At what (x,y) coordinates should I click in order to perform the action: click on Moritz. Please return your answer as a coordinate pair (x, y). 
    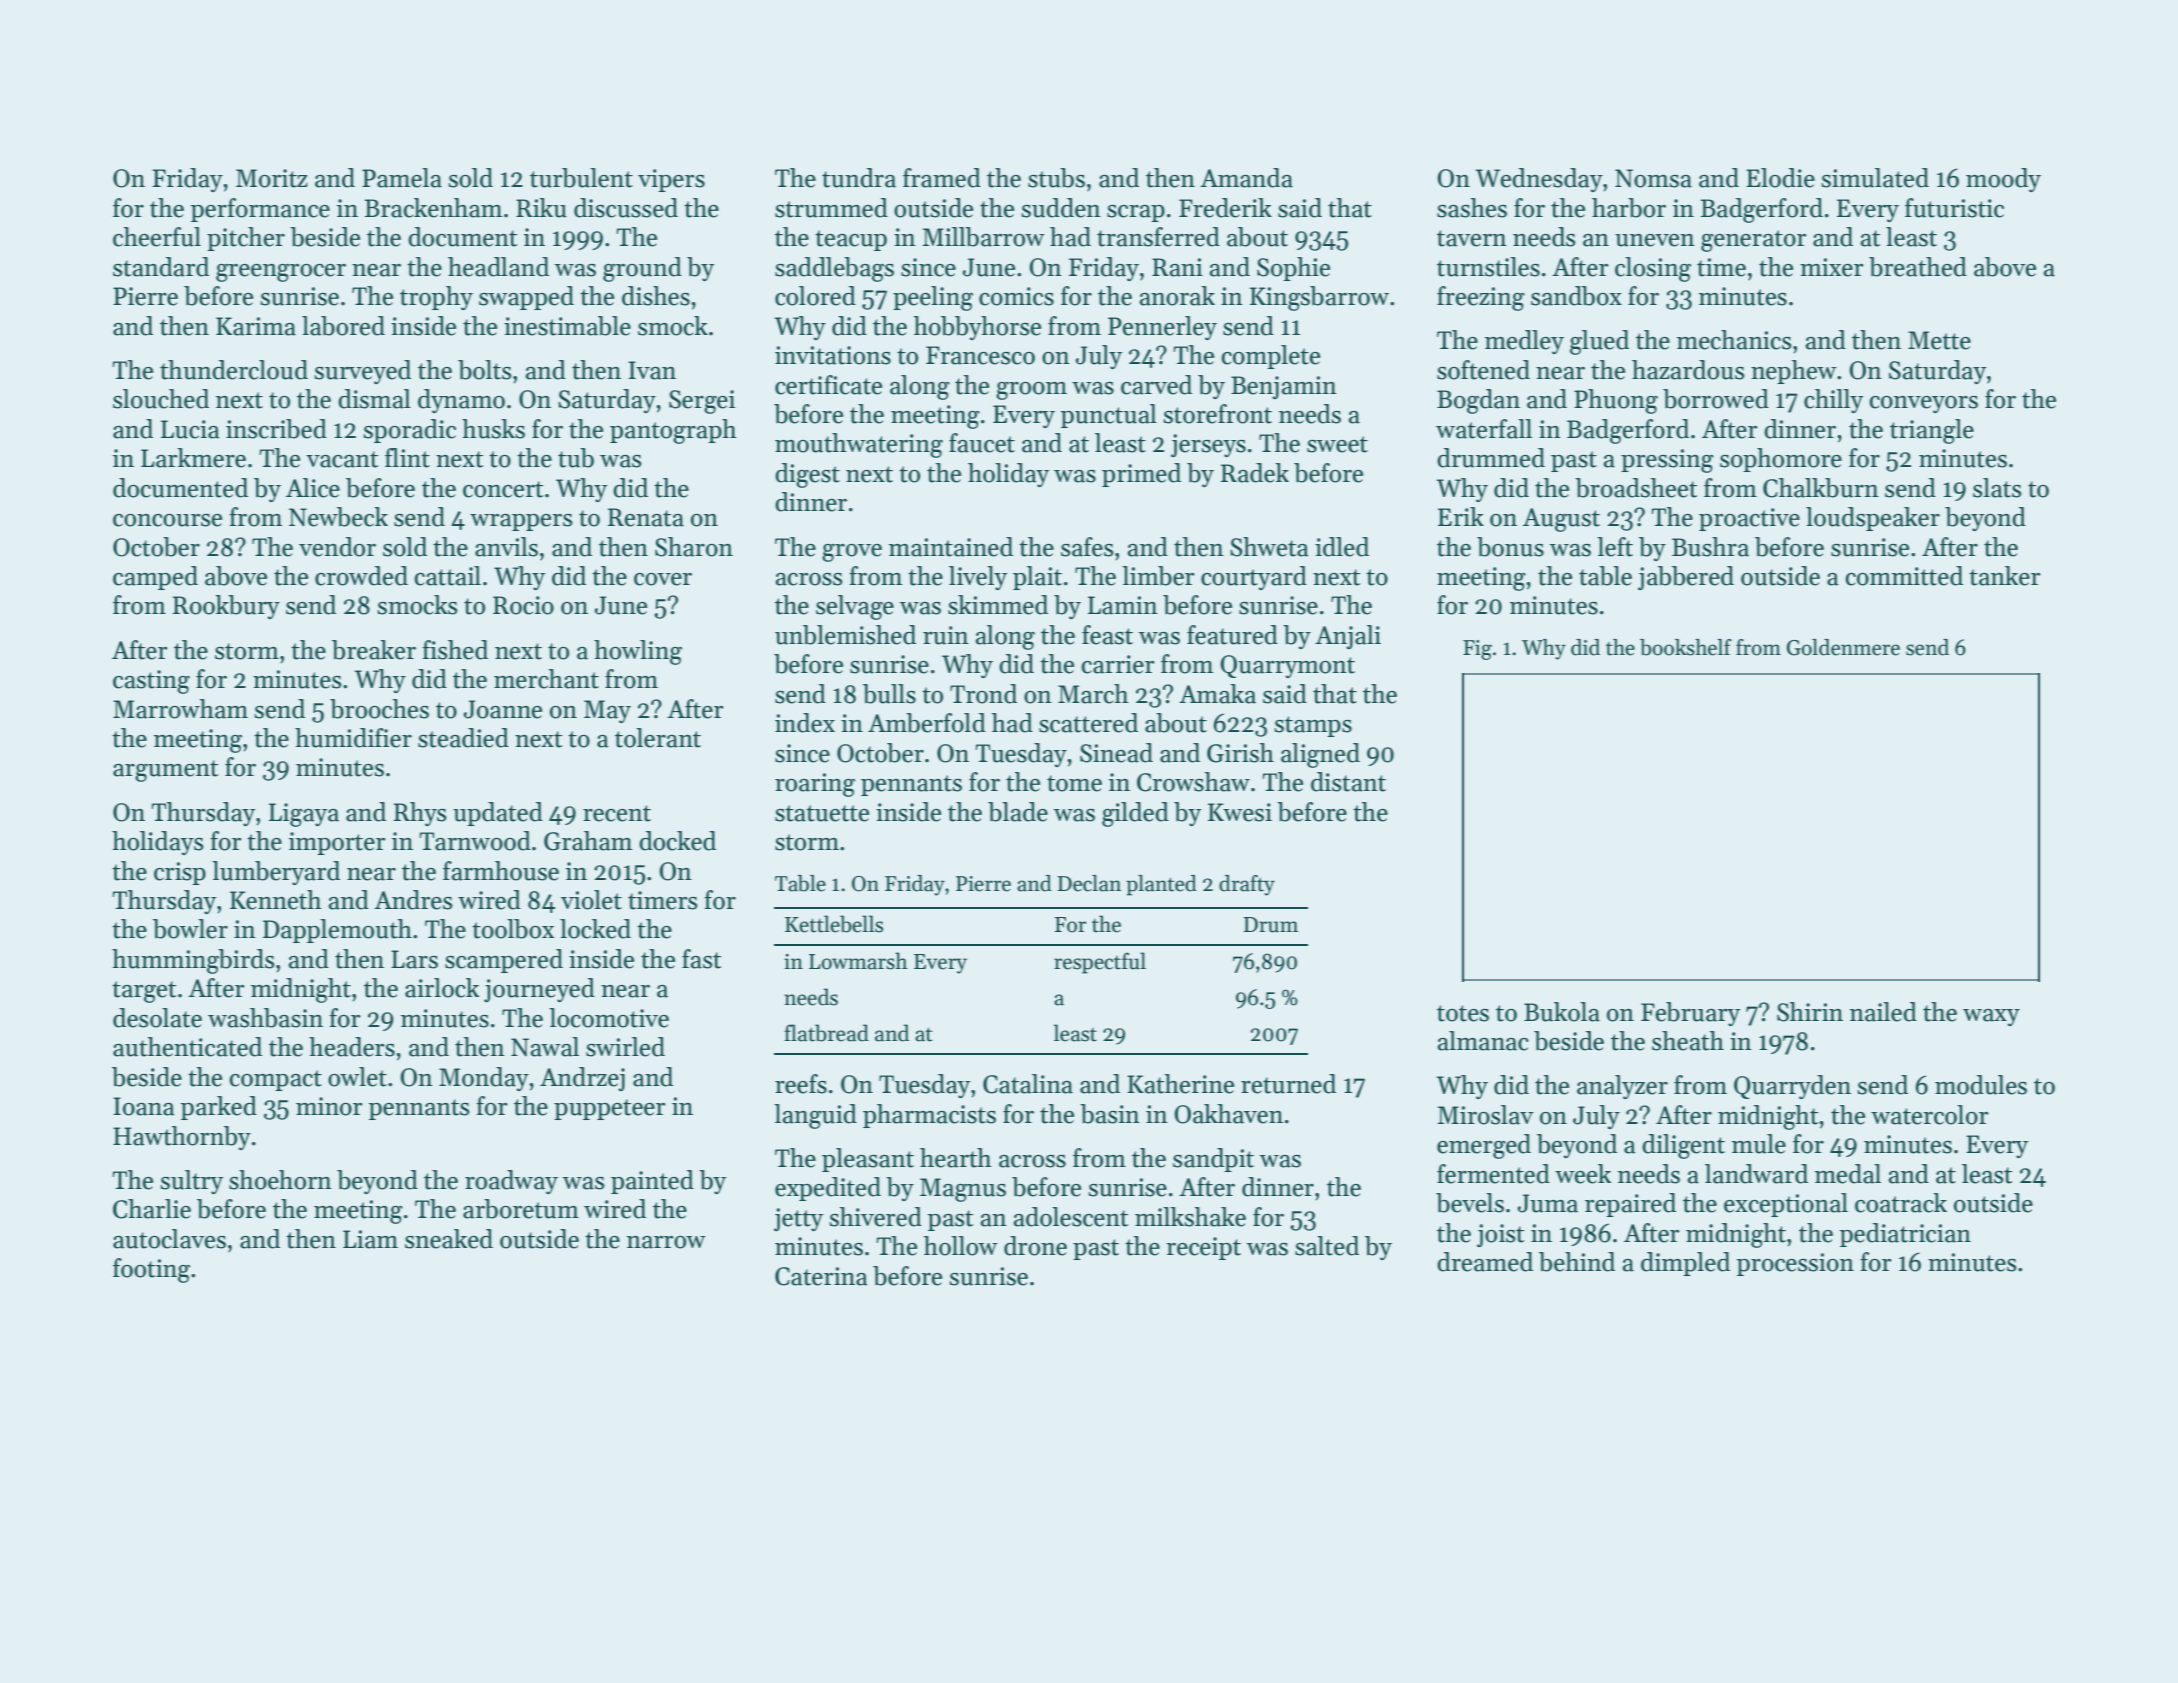
    Looking at the image, I should click on (272, 178).
